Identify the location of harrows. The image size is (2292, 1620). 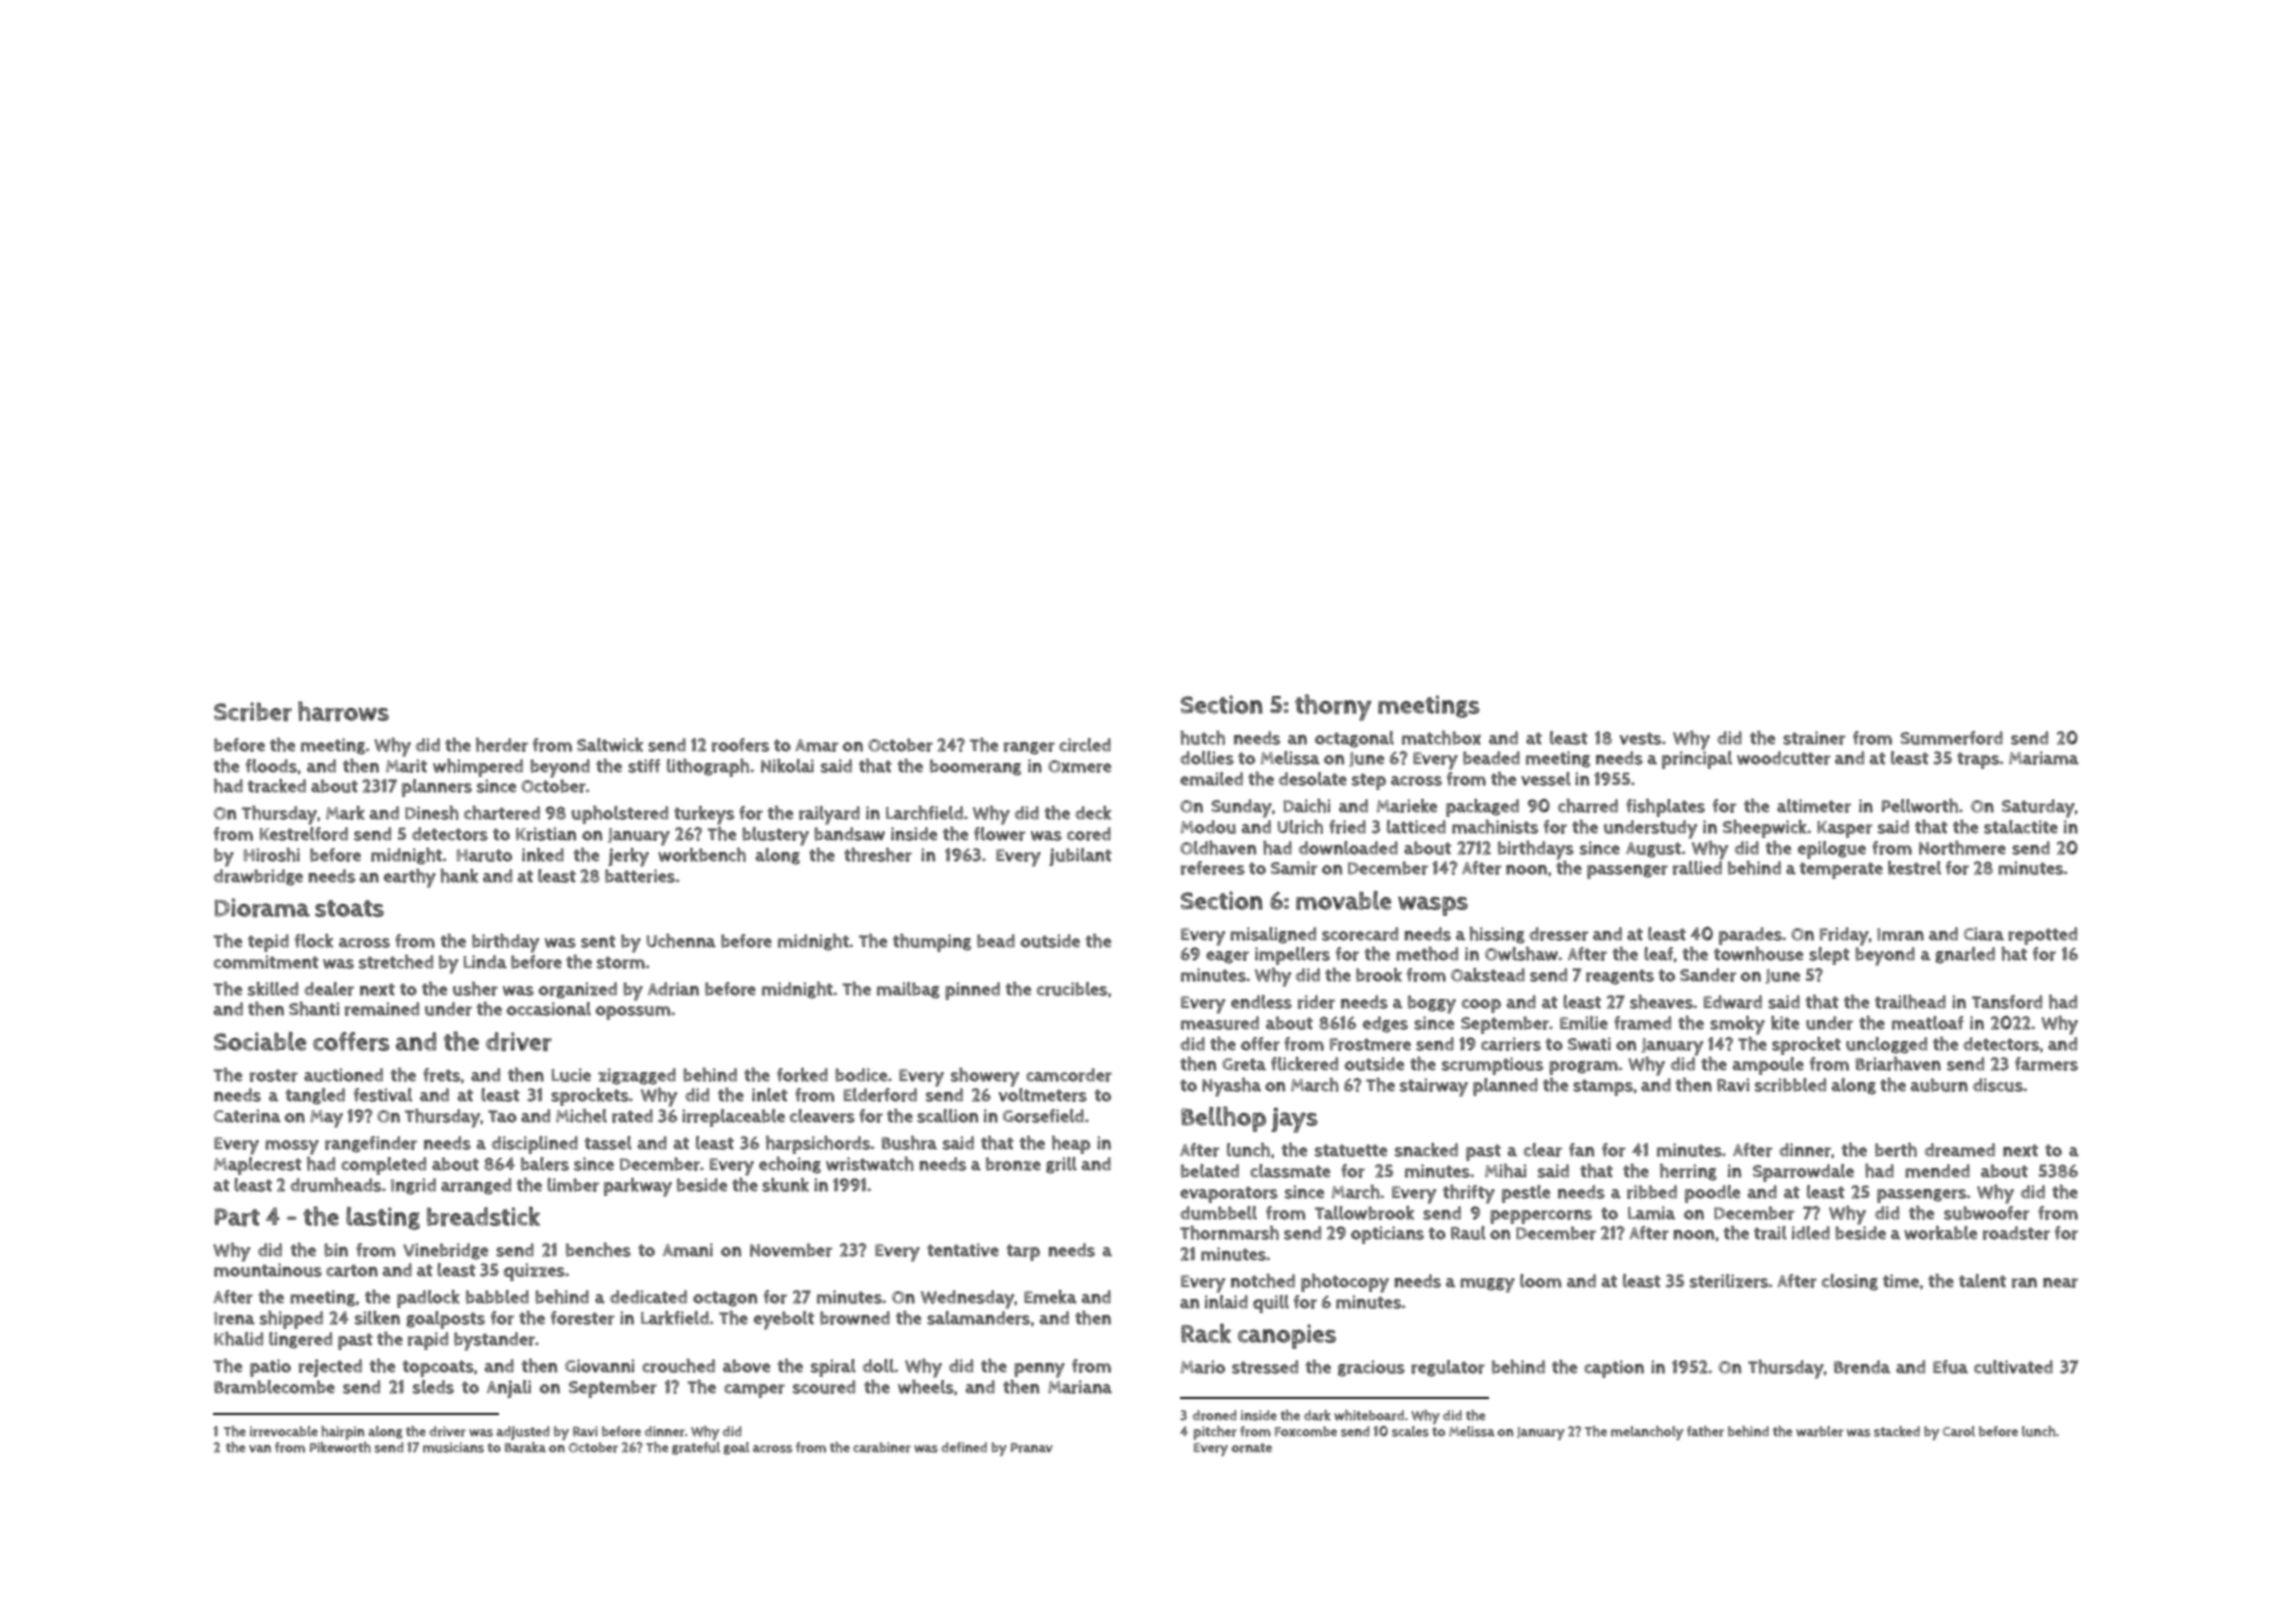
(343, 711).
